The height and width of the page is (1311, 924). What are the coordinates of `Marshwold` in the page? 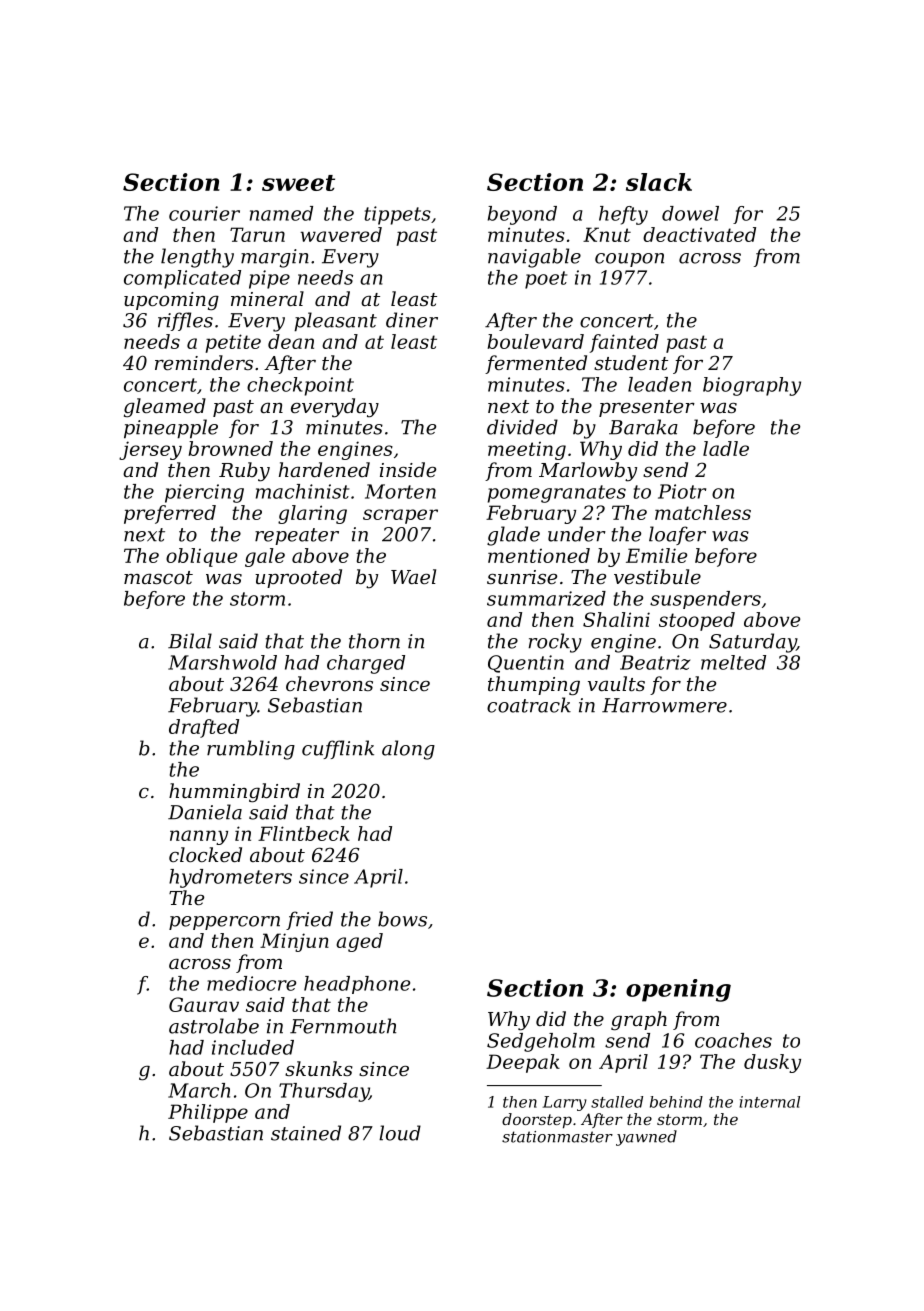 It's located at (222, 662).
